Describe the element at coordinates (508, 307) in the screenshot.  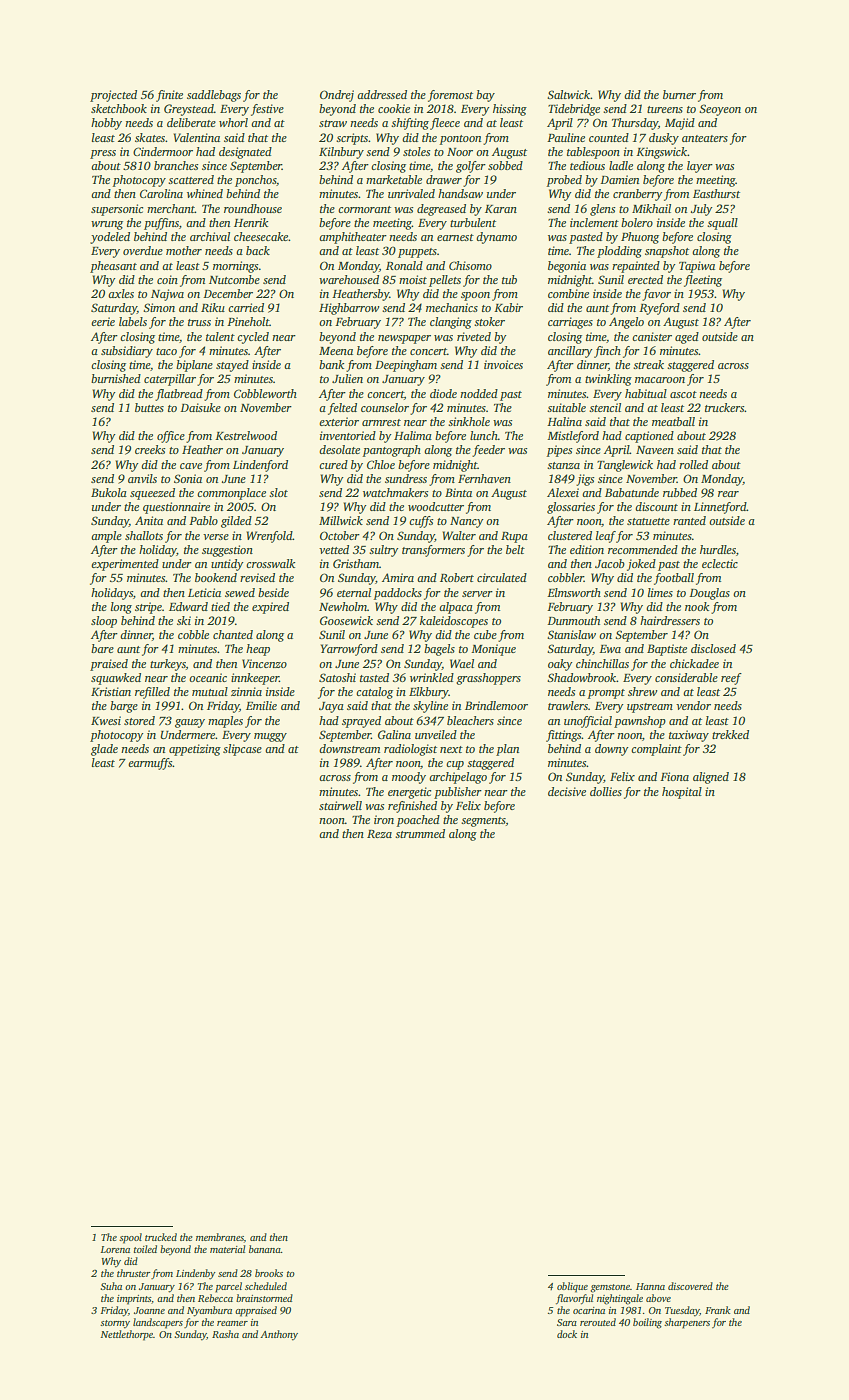
I see `Kabir` at that location.
